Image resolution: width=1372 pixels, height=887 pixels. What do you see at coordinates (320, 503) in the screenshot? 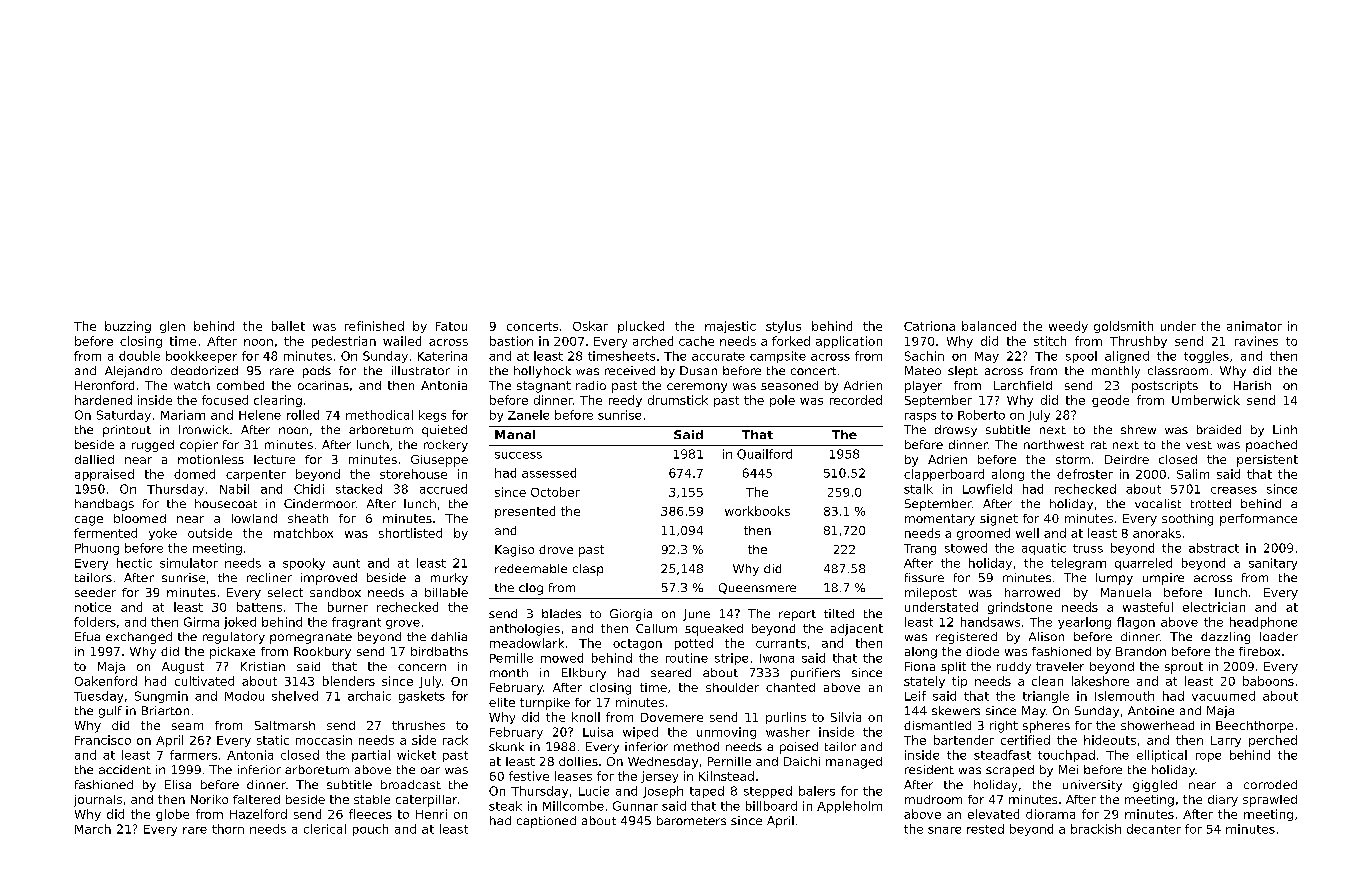
I see `Cindermoor` at bounding box center [320, 503].
